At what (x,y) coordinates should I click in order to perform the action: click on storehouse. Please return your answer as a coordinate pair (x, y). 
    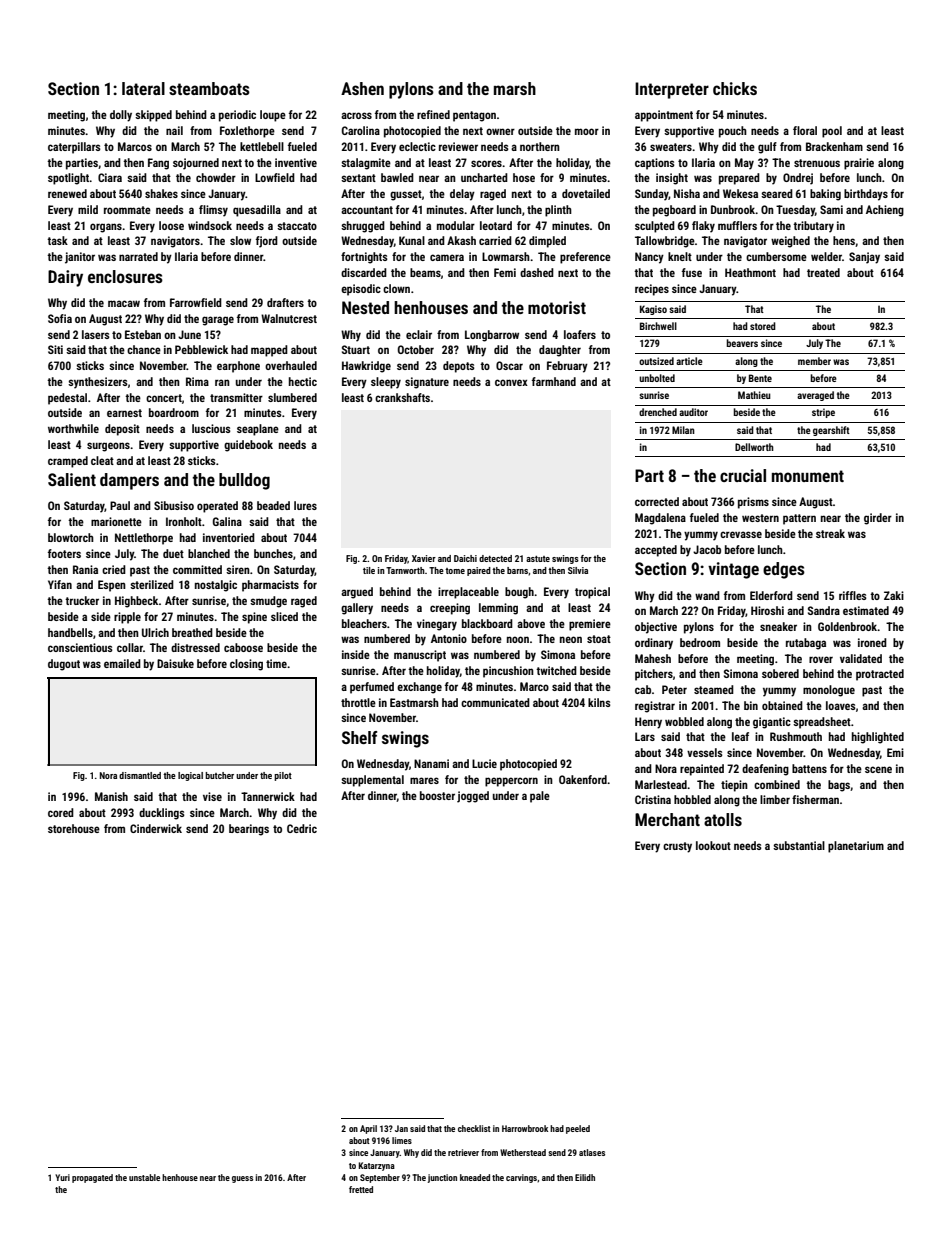
    Looking at the image, I should click on (74, 828).
